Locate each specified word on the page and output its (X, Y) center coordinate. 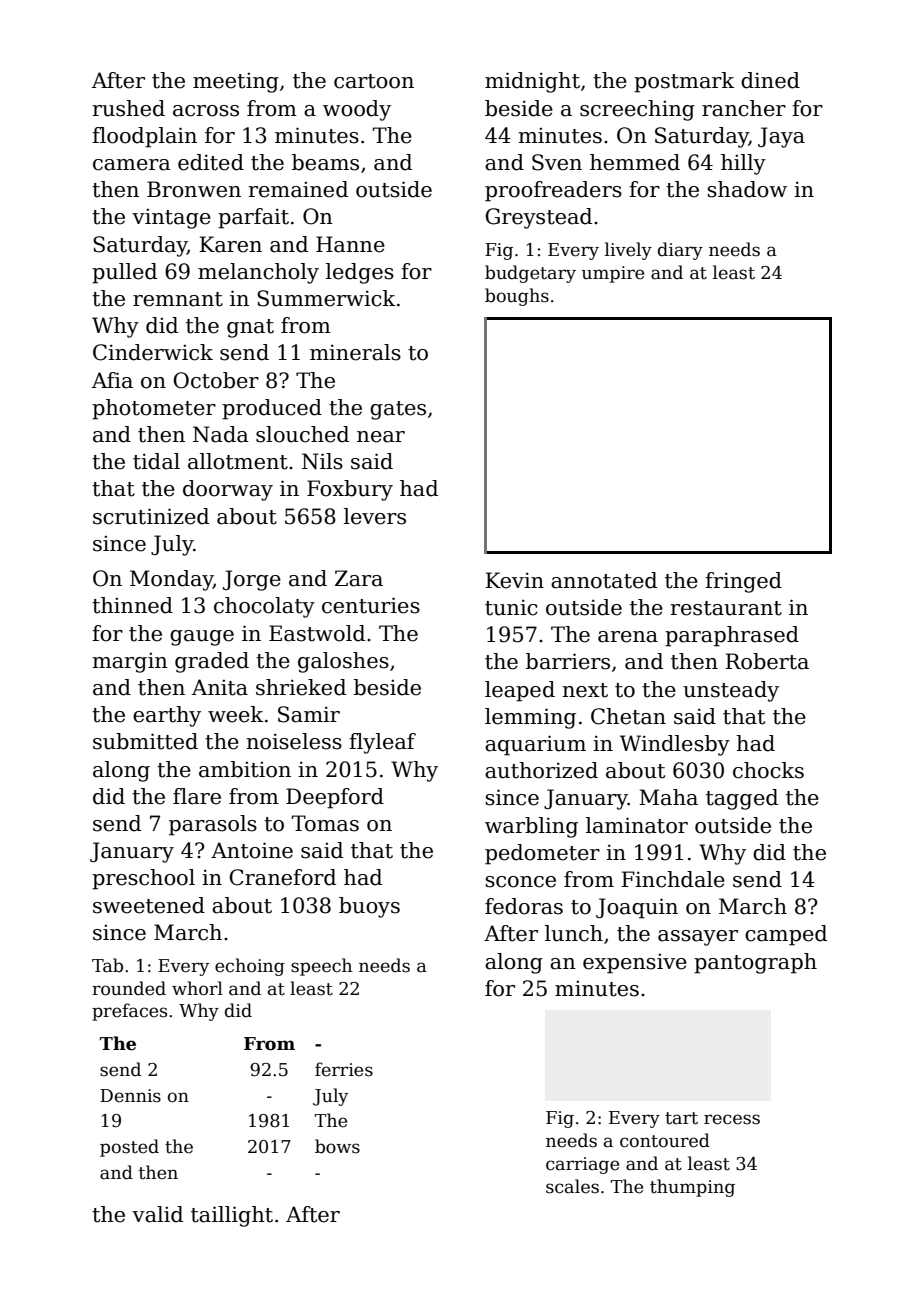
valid (157, 1214)
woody (357, 110)
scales (572, 1186)
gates (398, 410)
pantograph (755, 963)
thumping (692, 1188)
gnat (250, 328)
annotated (604, 580)
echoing (250, 967)
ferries (344, 1069)
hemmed (635, 162)
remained (298, 189)
